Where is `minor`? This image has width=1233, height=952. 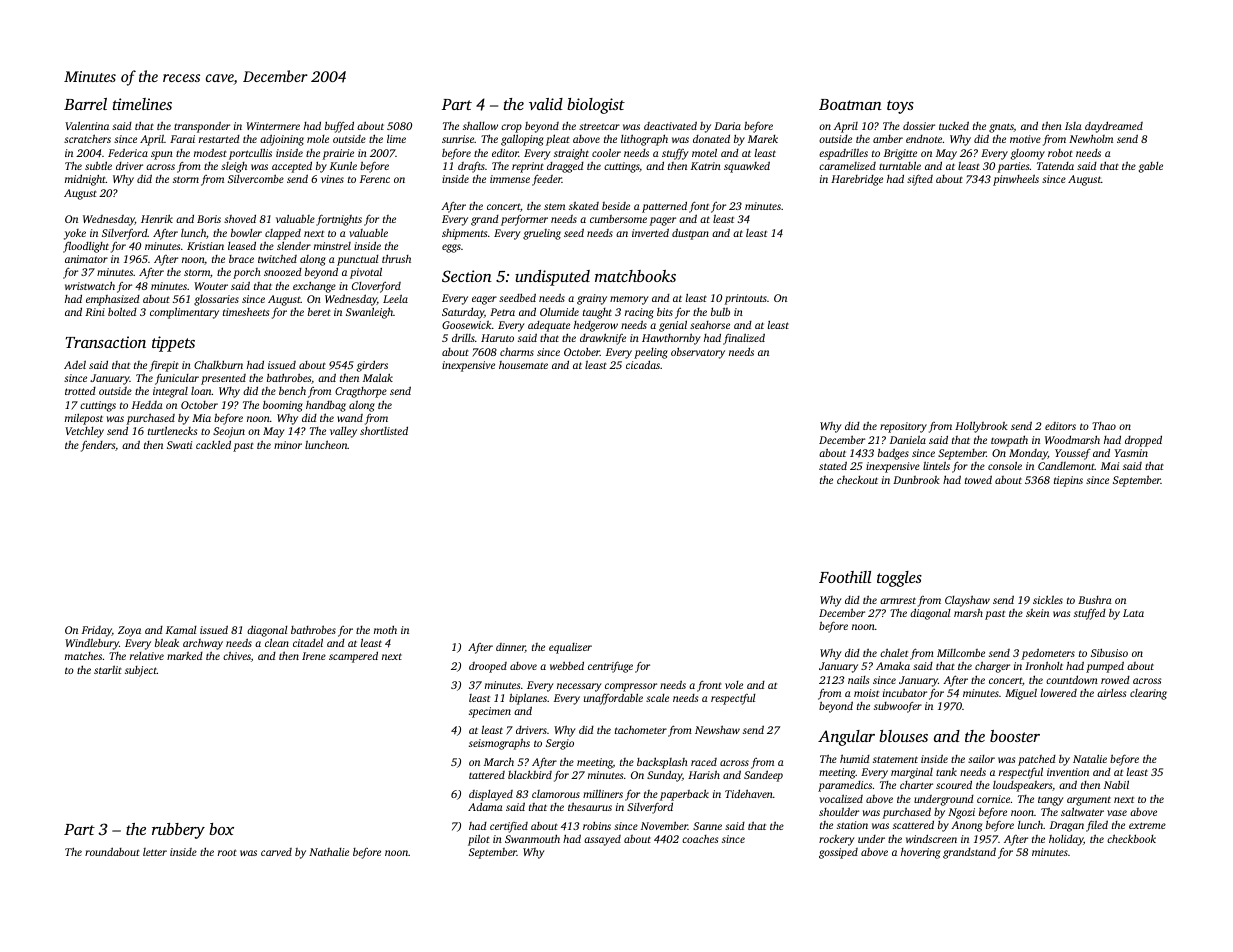 minor is located at coordinates (288, 445).
